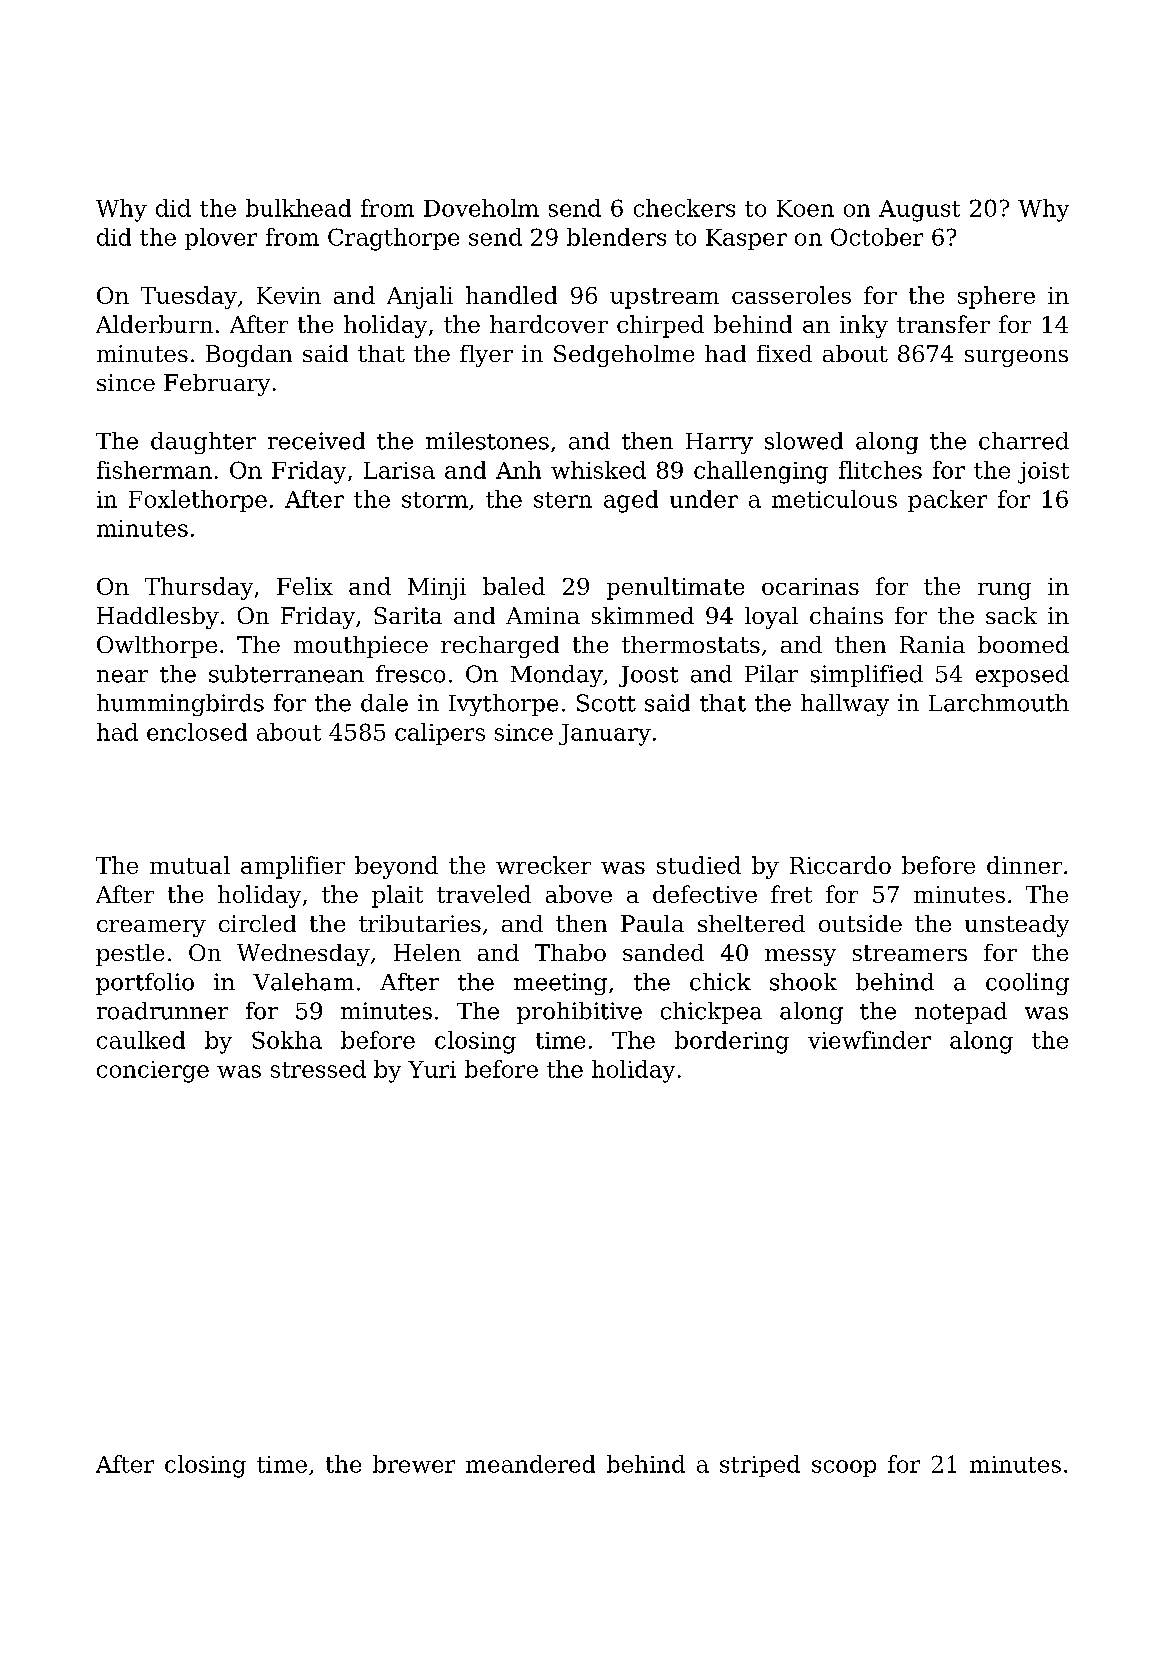 This document has height=1654, width=1165. What do you see at coordinates (153, 1072) in the document?
I see `concierge` at bounding box center [153, 1072].
